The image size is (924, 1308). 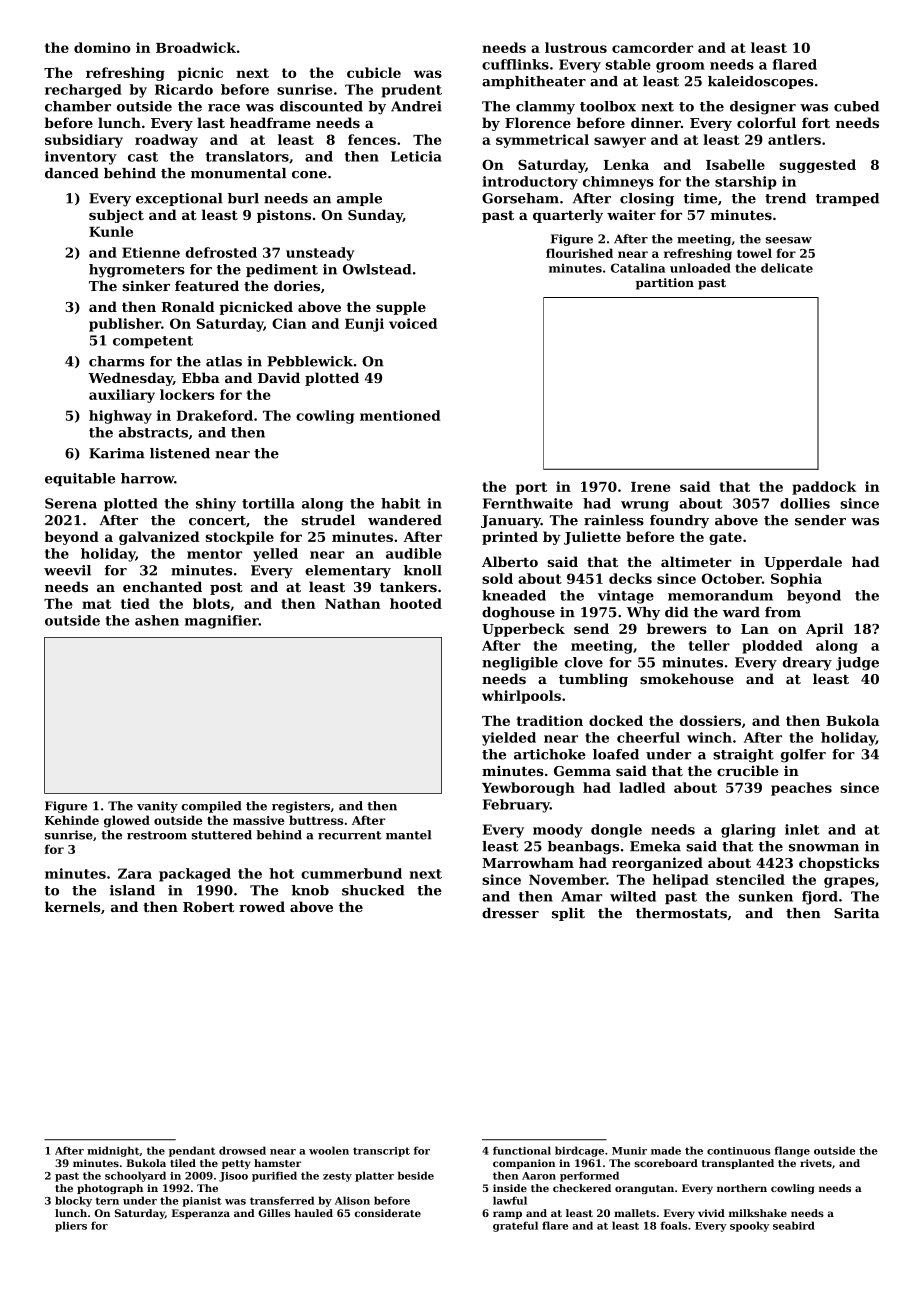 What do you see at coordinates (709, 737) in the image?
I see `winch` at bounding box center [709, 737].
